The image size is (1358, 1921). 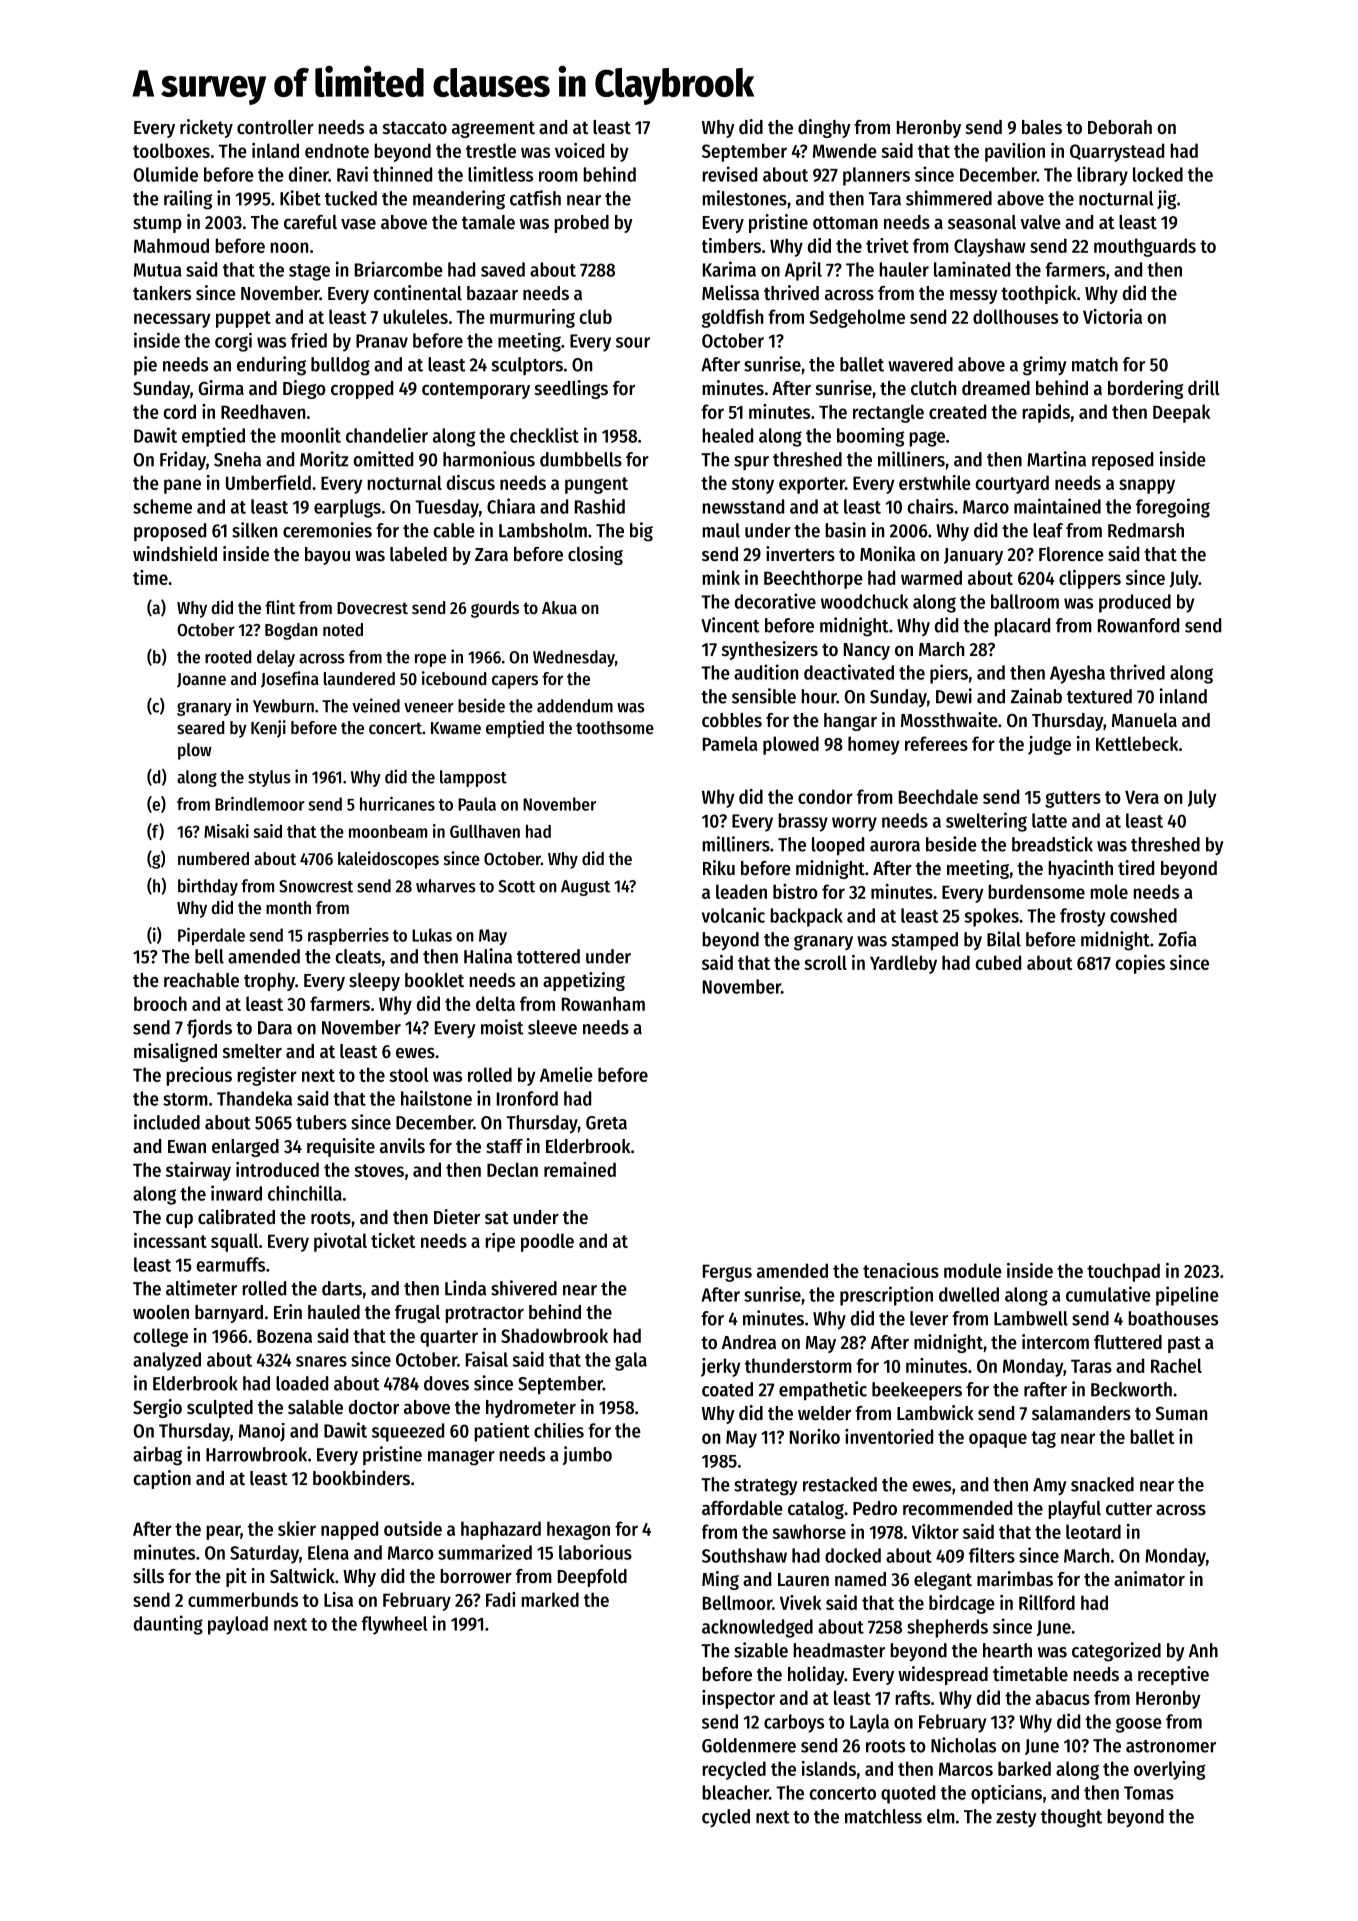 What do you see at coordinates (996, 388) in the screenshot?
I see `dreamed` at bounding box center [996, 388].
